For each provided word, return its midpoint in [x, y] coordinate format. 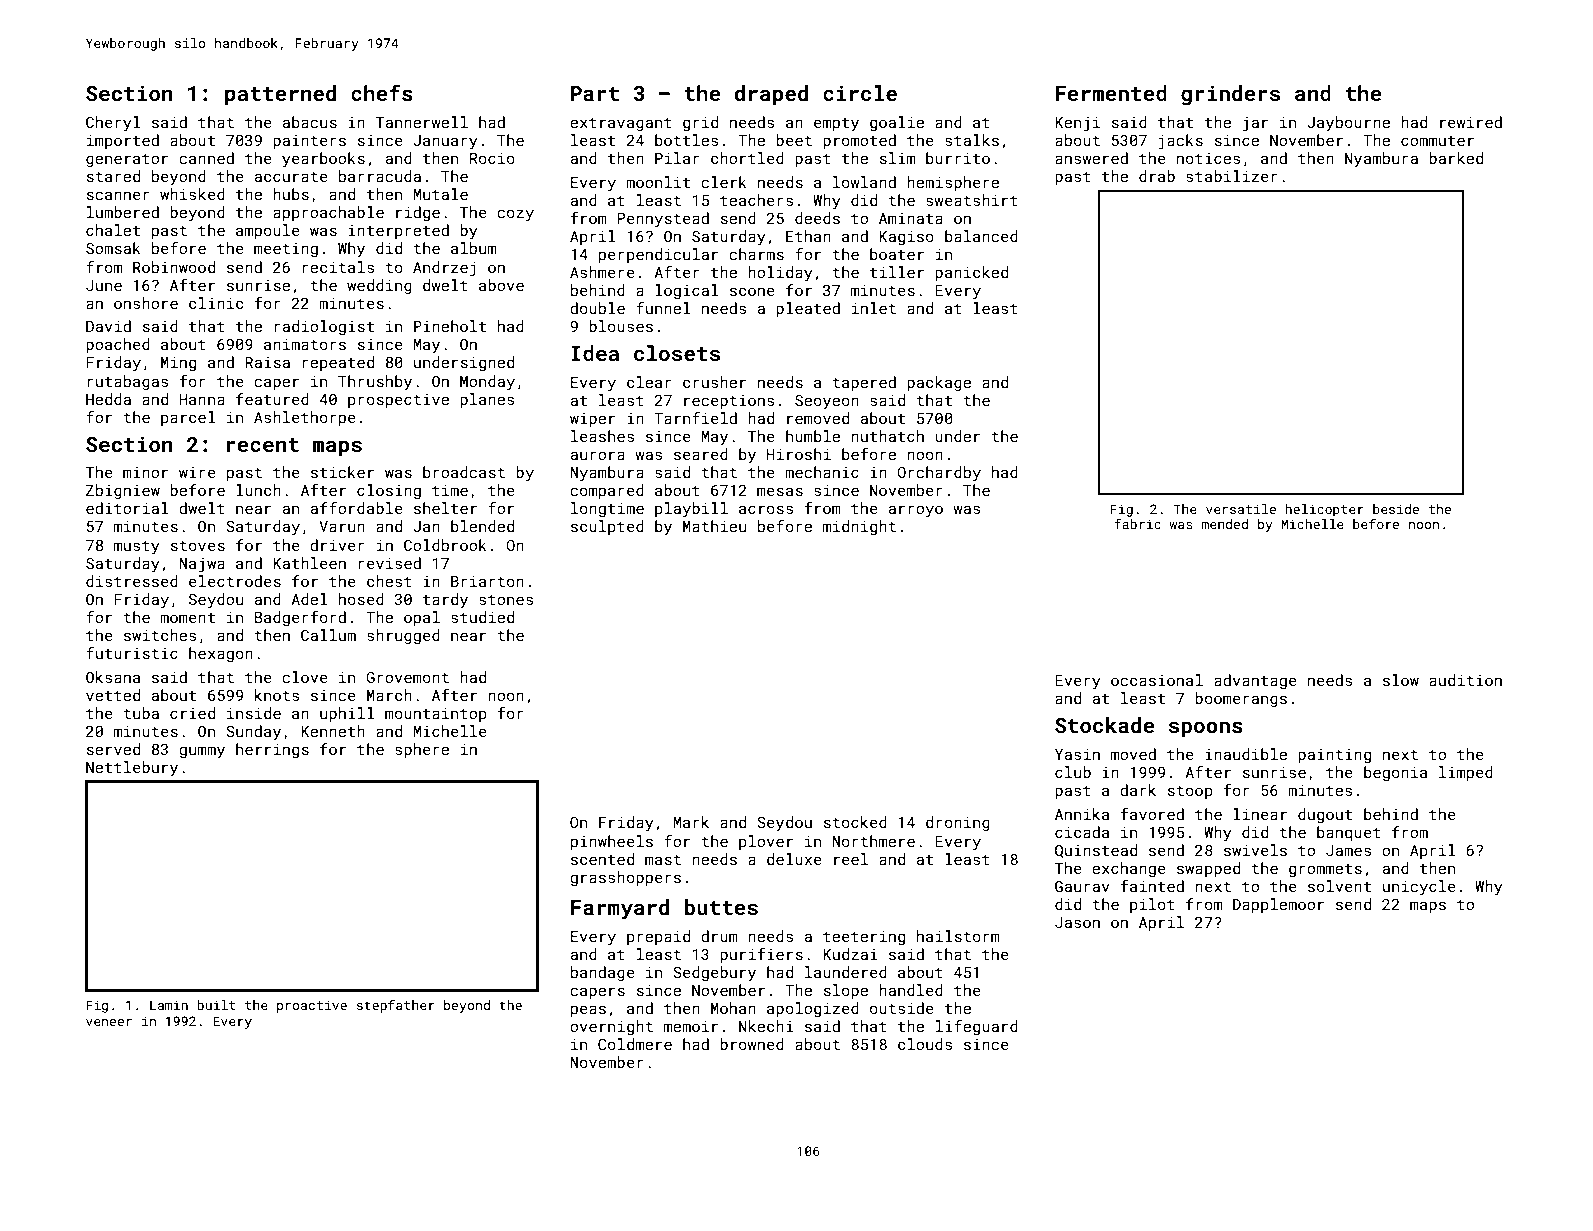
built [216, 1005]
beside [1396, 509]
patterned [280, 95]
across [766, 509]
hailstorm [958, 936]
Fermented [1111, 93]
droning [958, 823]
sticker [342, 472]
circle [860, 93]
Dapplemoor [1278, 905]
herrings [272, 750]
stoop [1190, 792]
